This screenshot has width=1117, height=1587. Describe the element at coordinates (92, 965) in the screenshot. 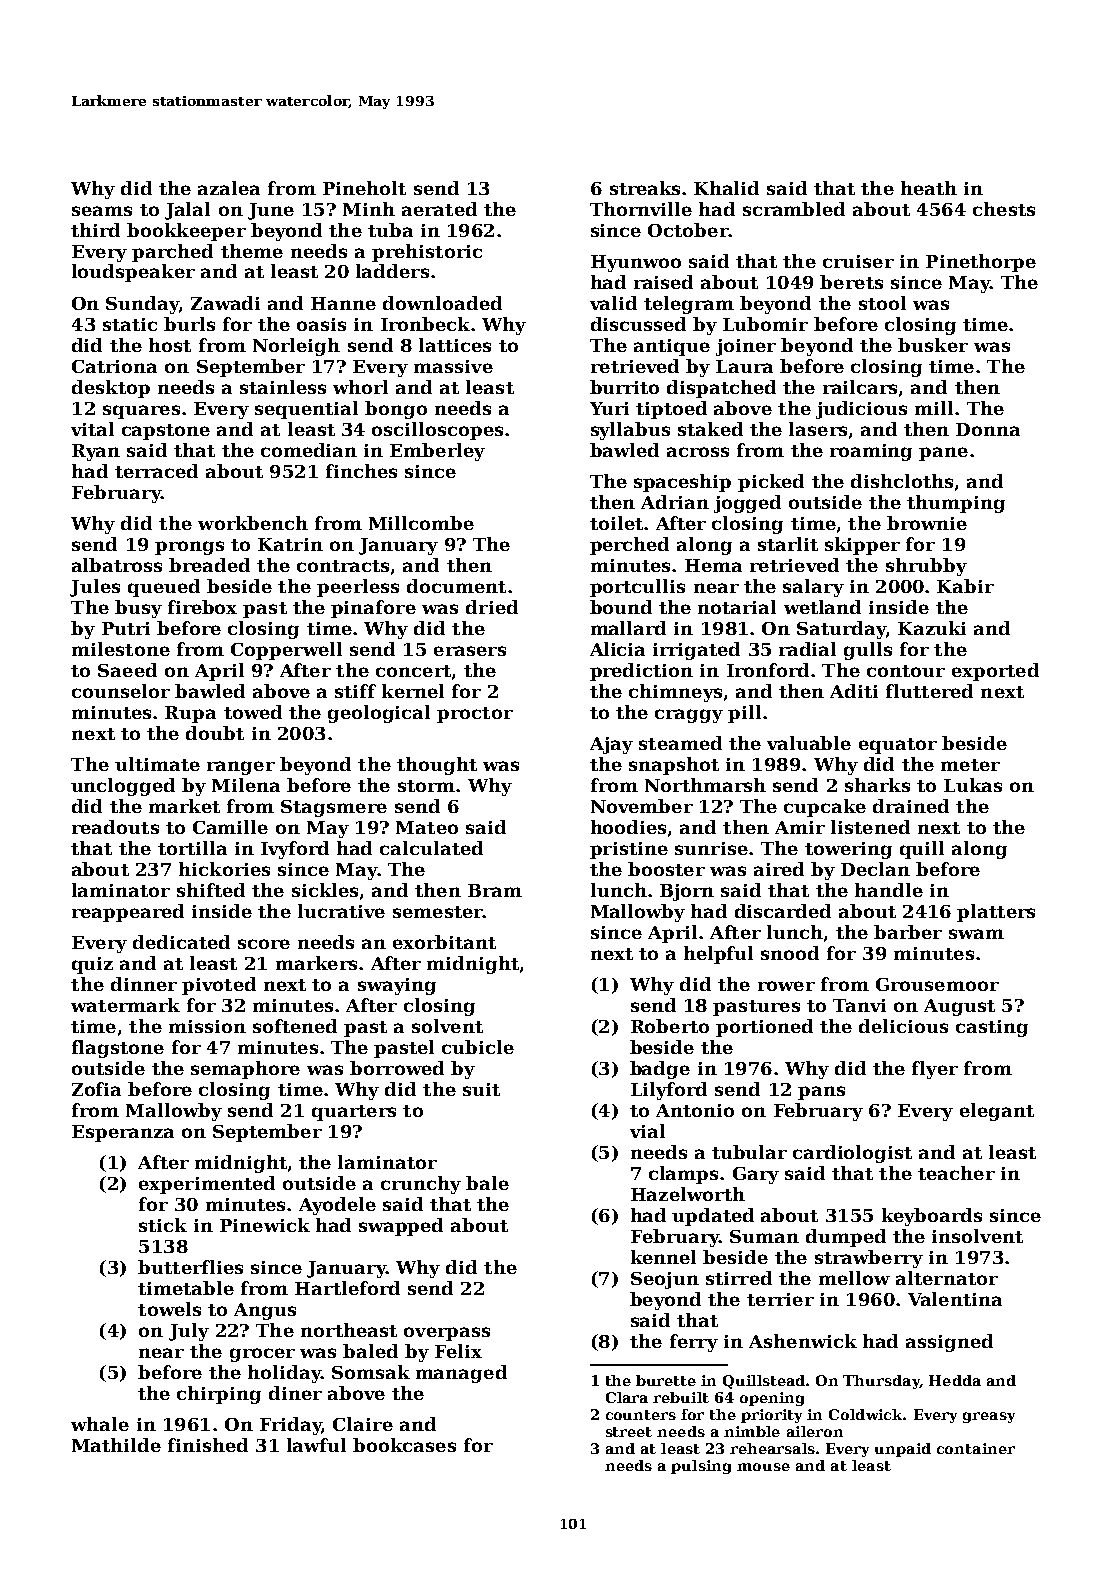

I see `quiz` at that location.
